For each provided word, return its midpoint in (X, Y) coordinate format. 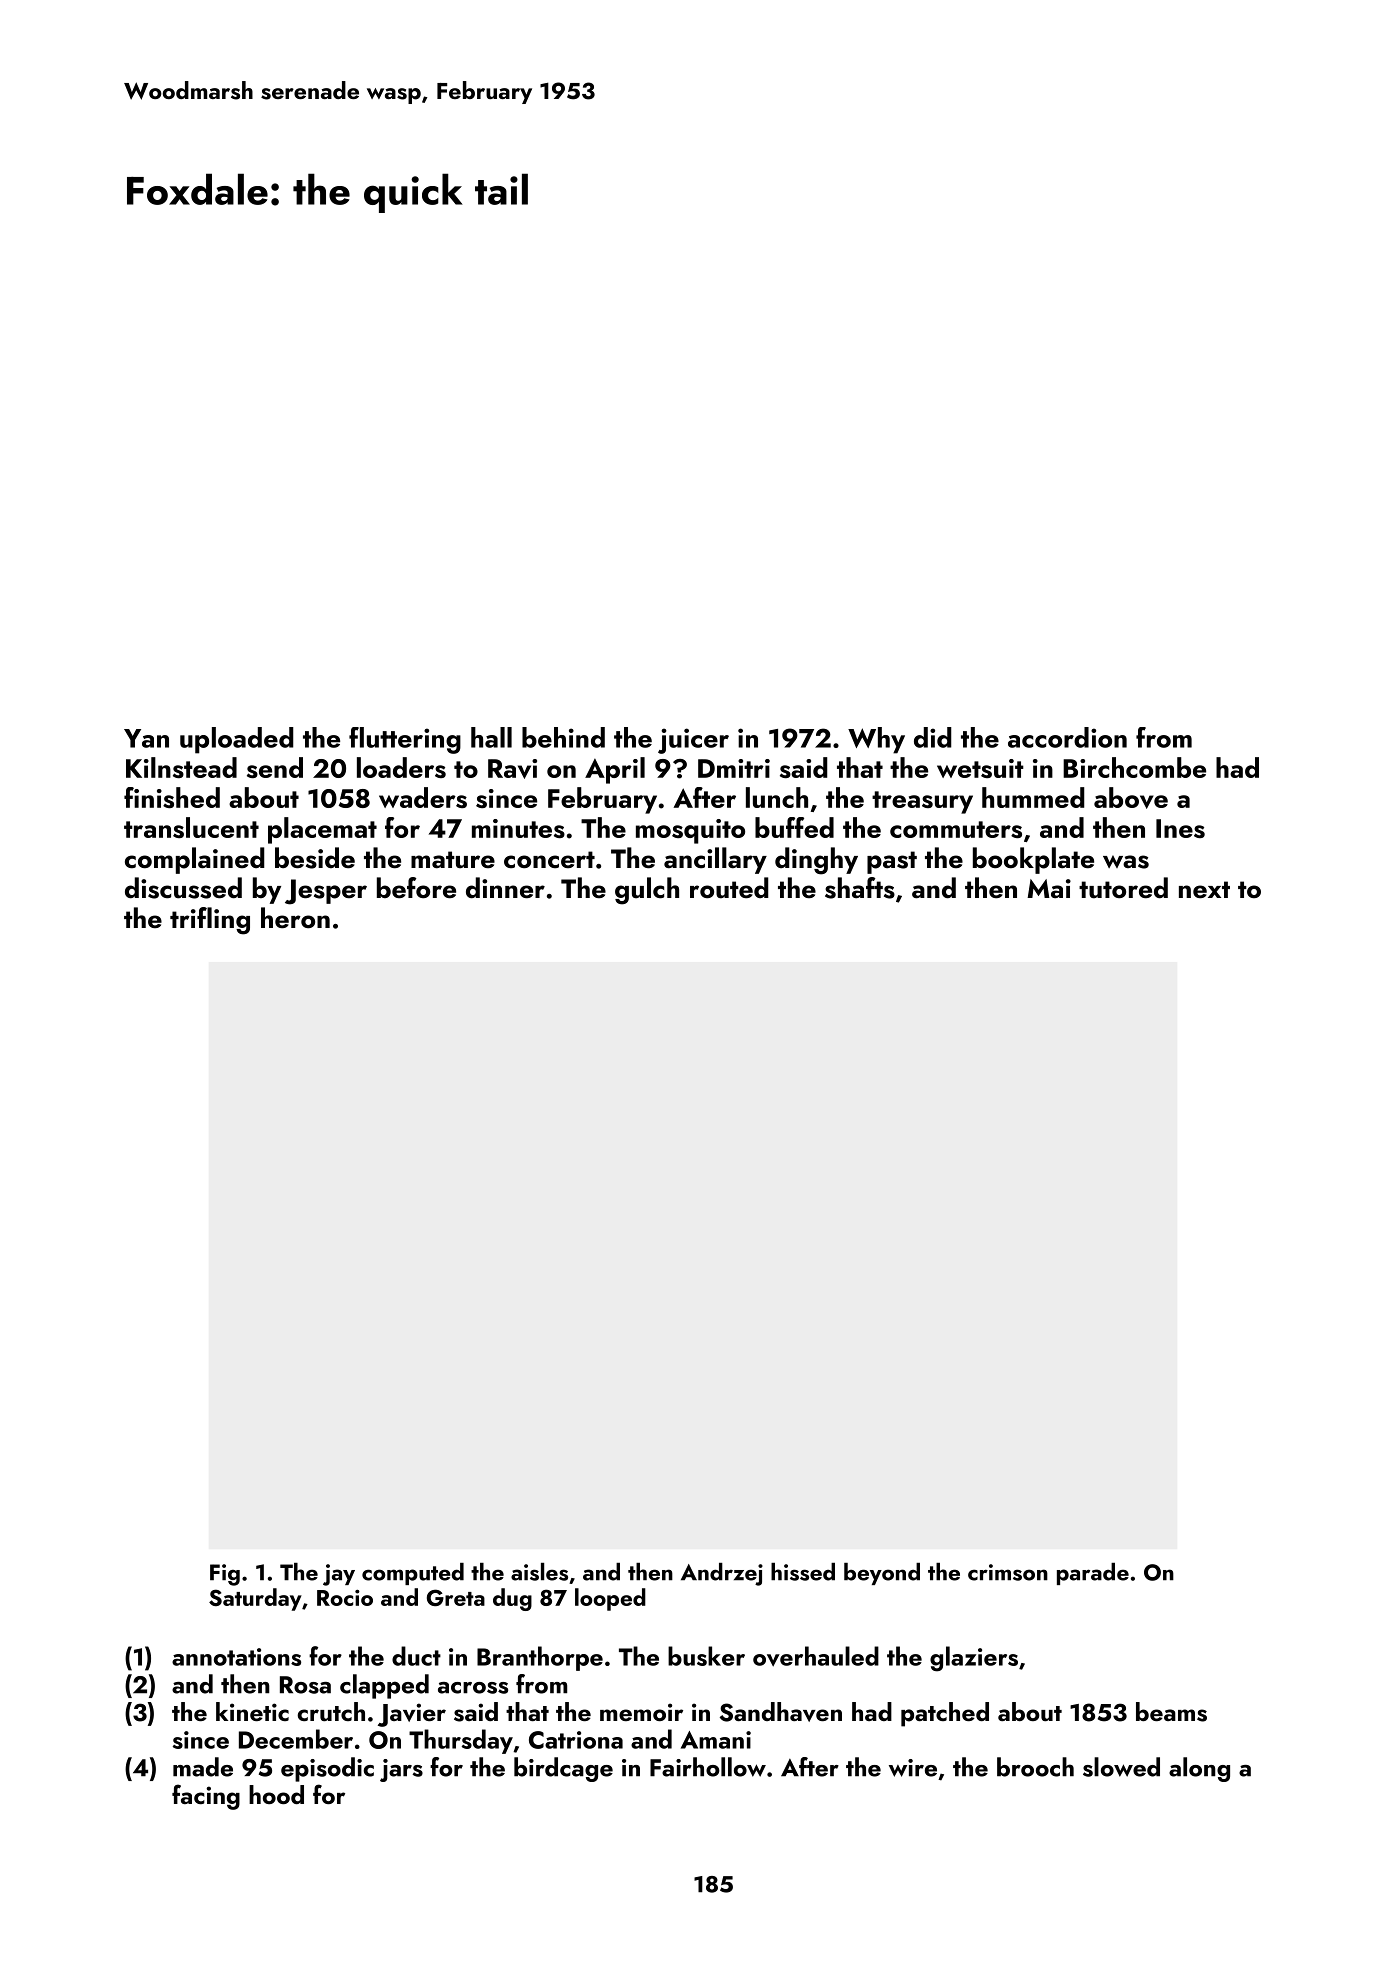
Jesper (326, 892)
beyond (882, 1574)
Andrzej (722, 1574)
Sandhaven (781, 1712)
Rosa (305, 1685)
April (615, 770)
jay (339, 1575)
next (1204, 890)
